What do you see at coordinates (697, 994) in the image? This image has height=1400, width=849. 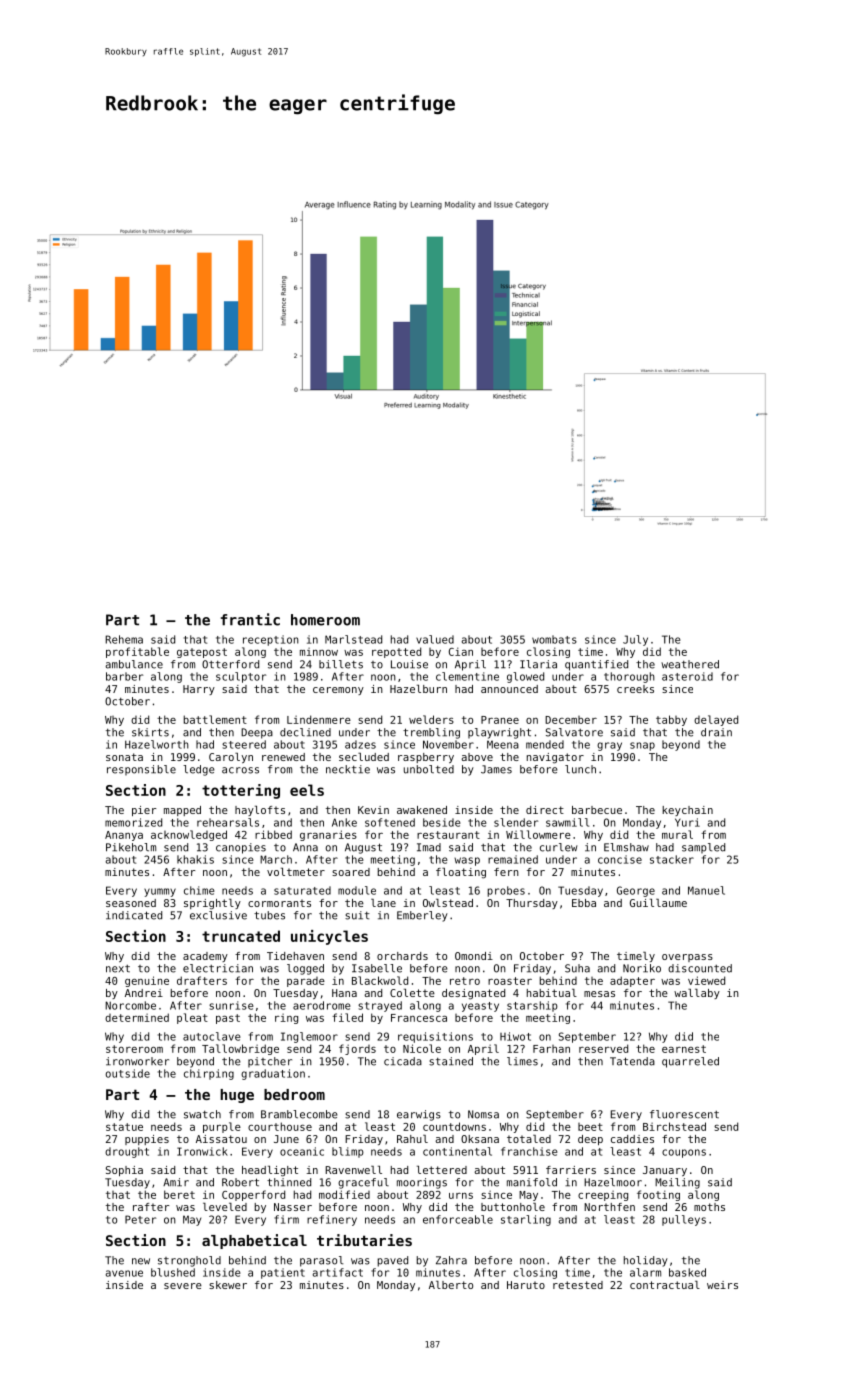 I see `wallaby` at bounding box center [697, 994].
